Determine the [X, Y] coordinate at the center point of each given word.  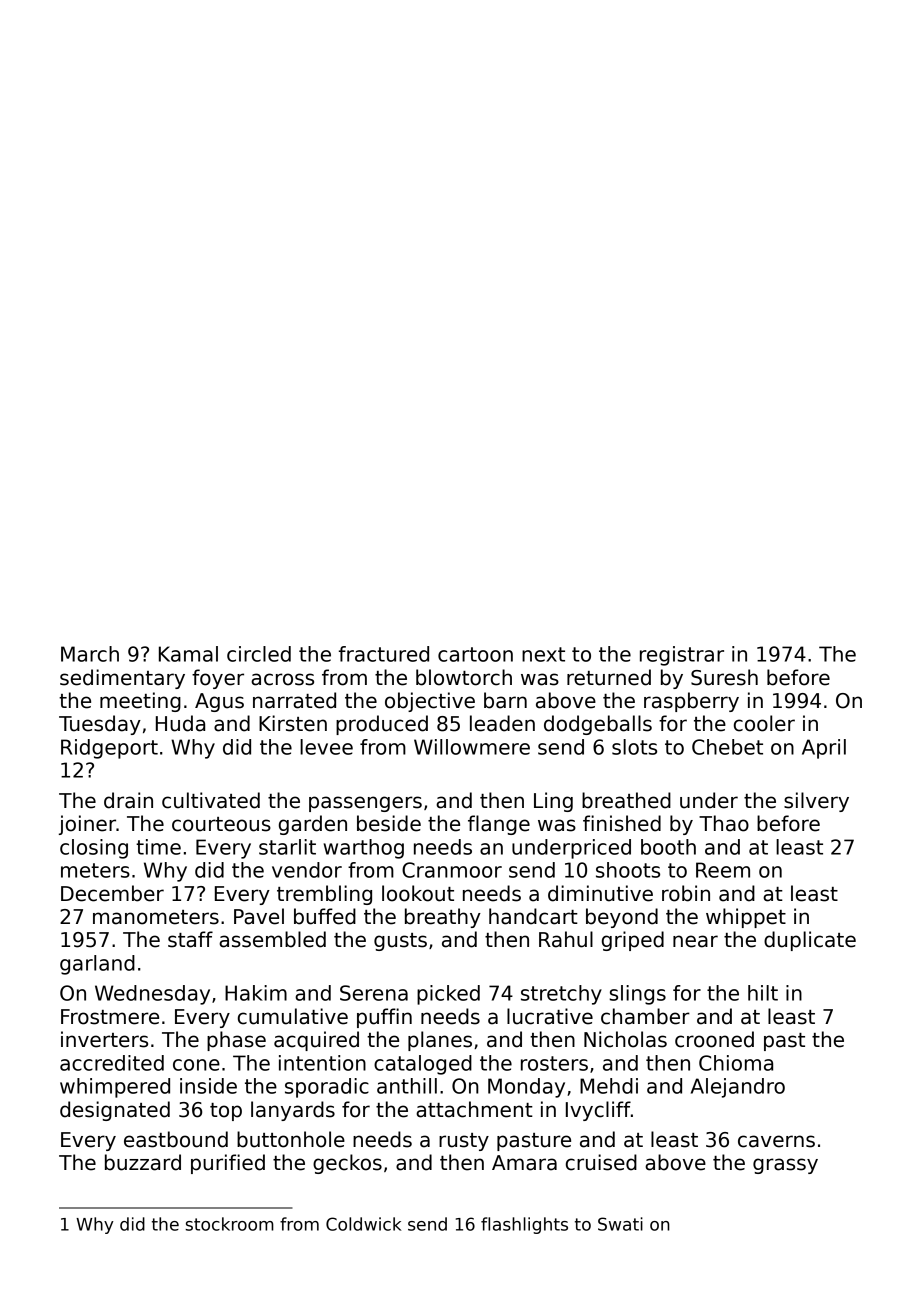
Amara [524, 1163]
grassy [785, 1166]
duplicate [810, 941]
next [543, 654]
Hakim [256, 993]
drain [128, 800]
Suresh [724, 677]
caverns [776, 1141]
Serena [374, 993]
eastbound [176, 1139]
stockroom [229, 1224]
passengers [365, 804]
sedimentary [122, 679]
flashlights [524, 1225]
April [824, 749]
